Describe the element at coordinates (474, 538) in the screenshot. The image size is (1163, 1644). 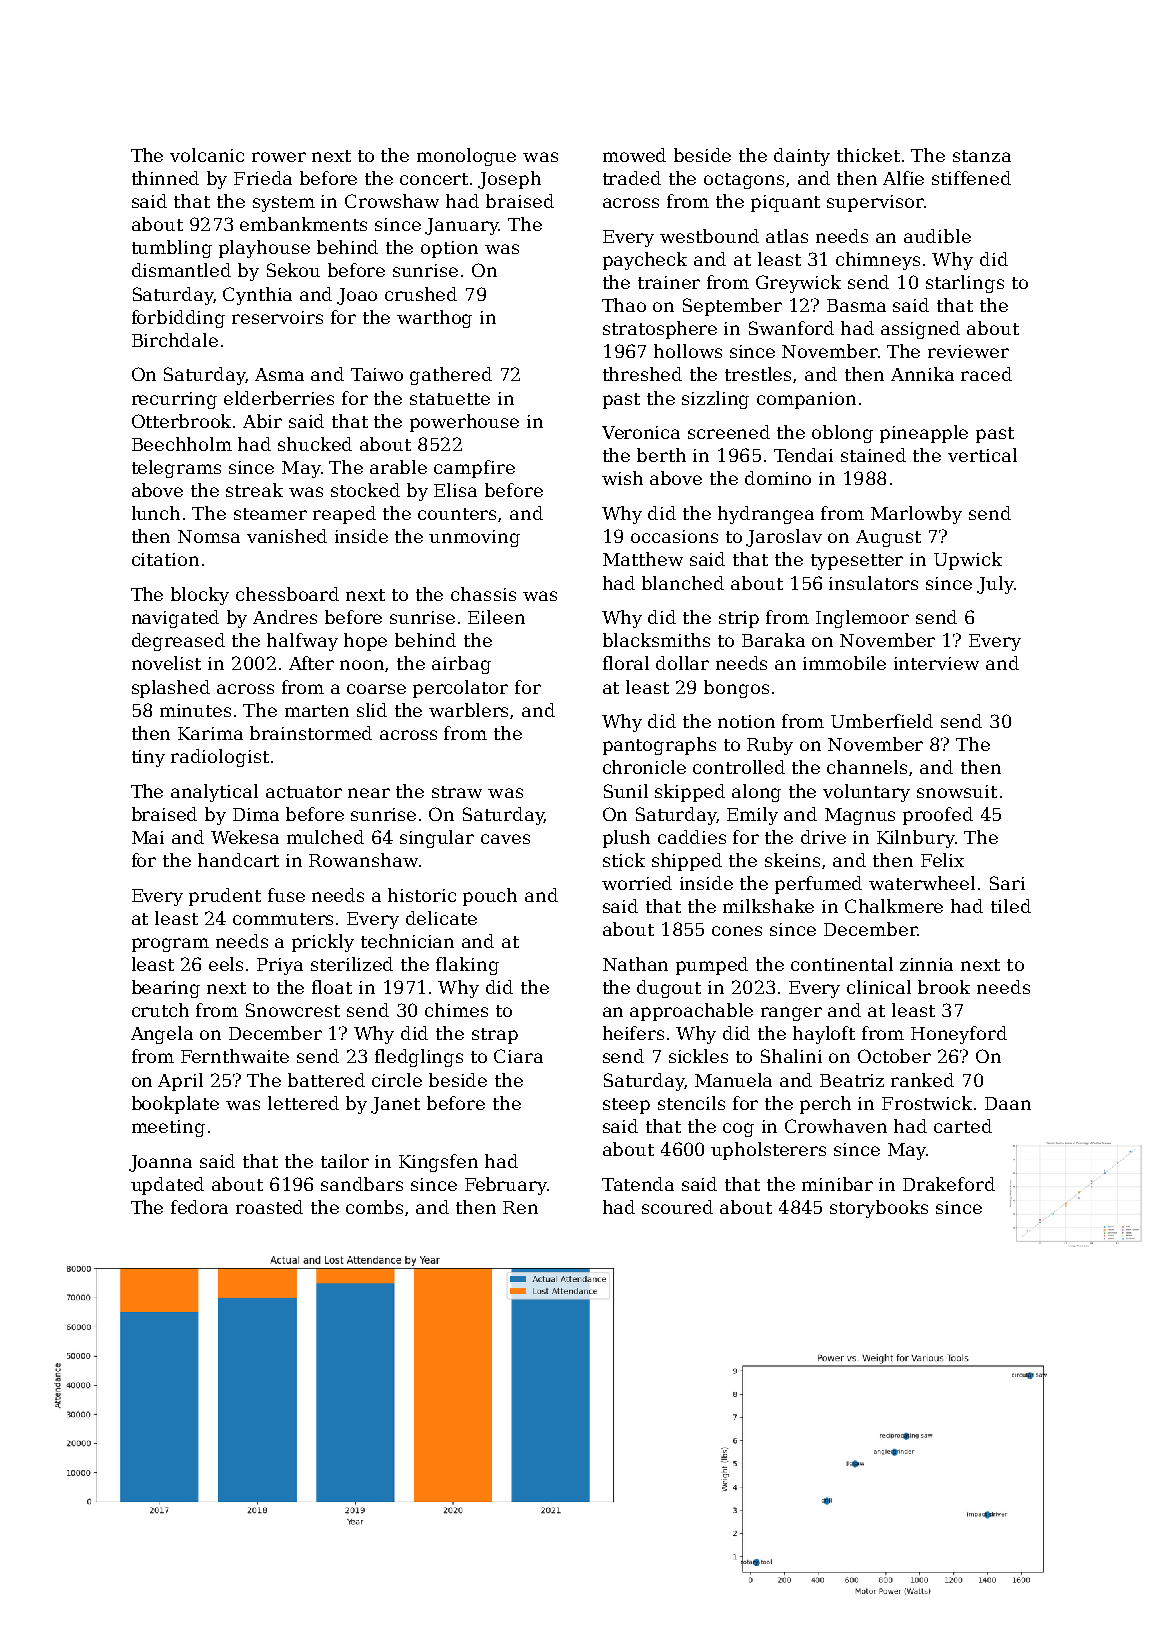
I see `unmoving` at that location.
